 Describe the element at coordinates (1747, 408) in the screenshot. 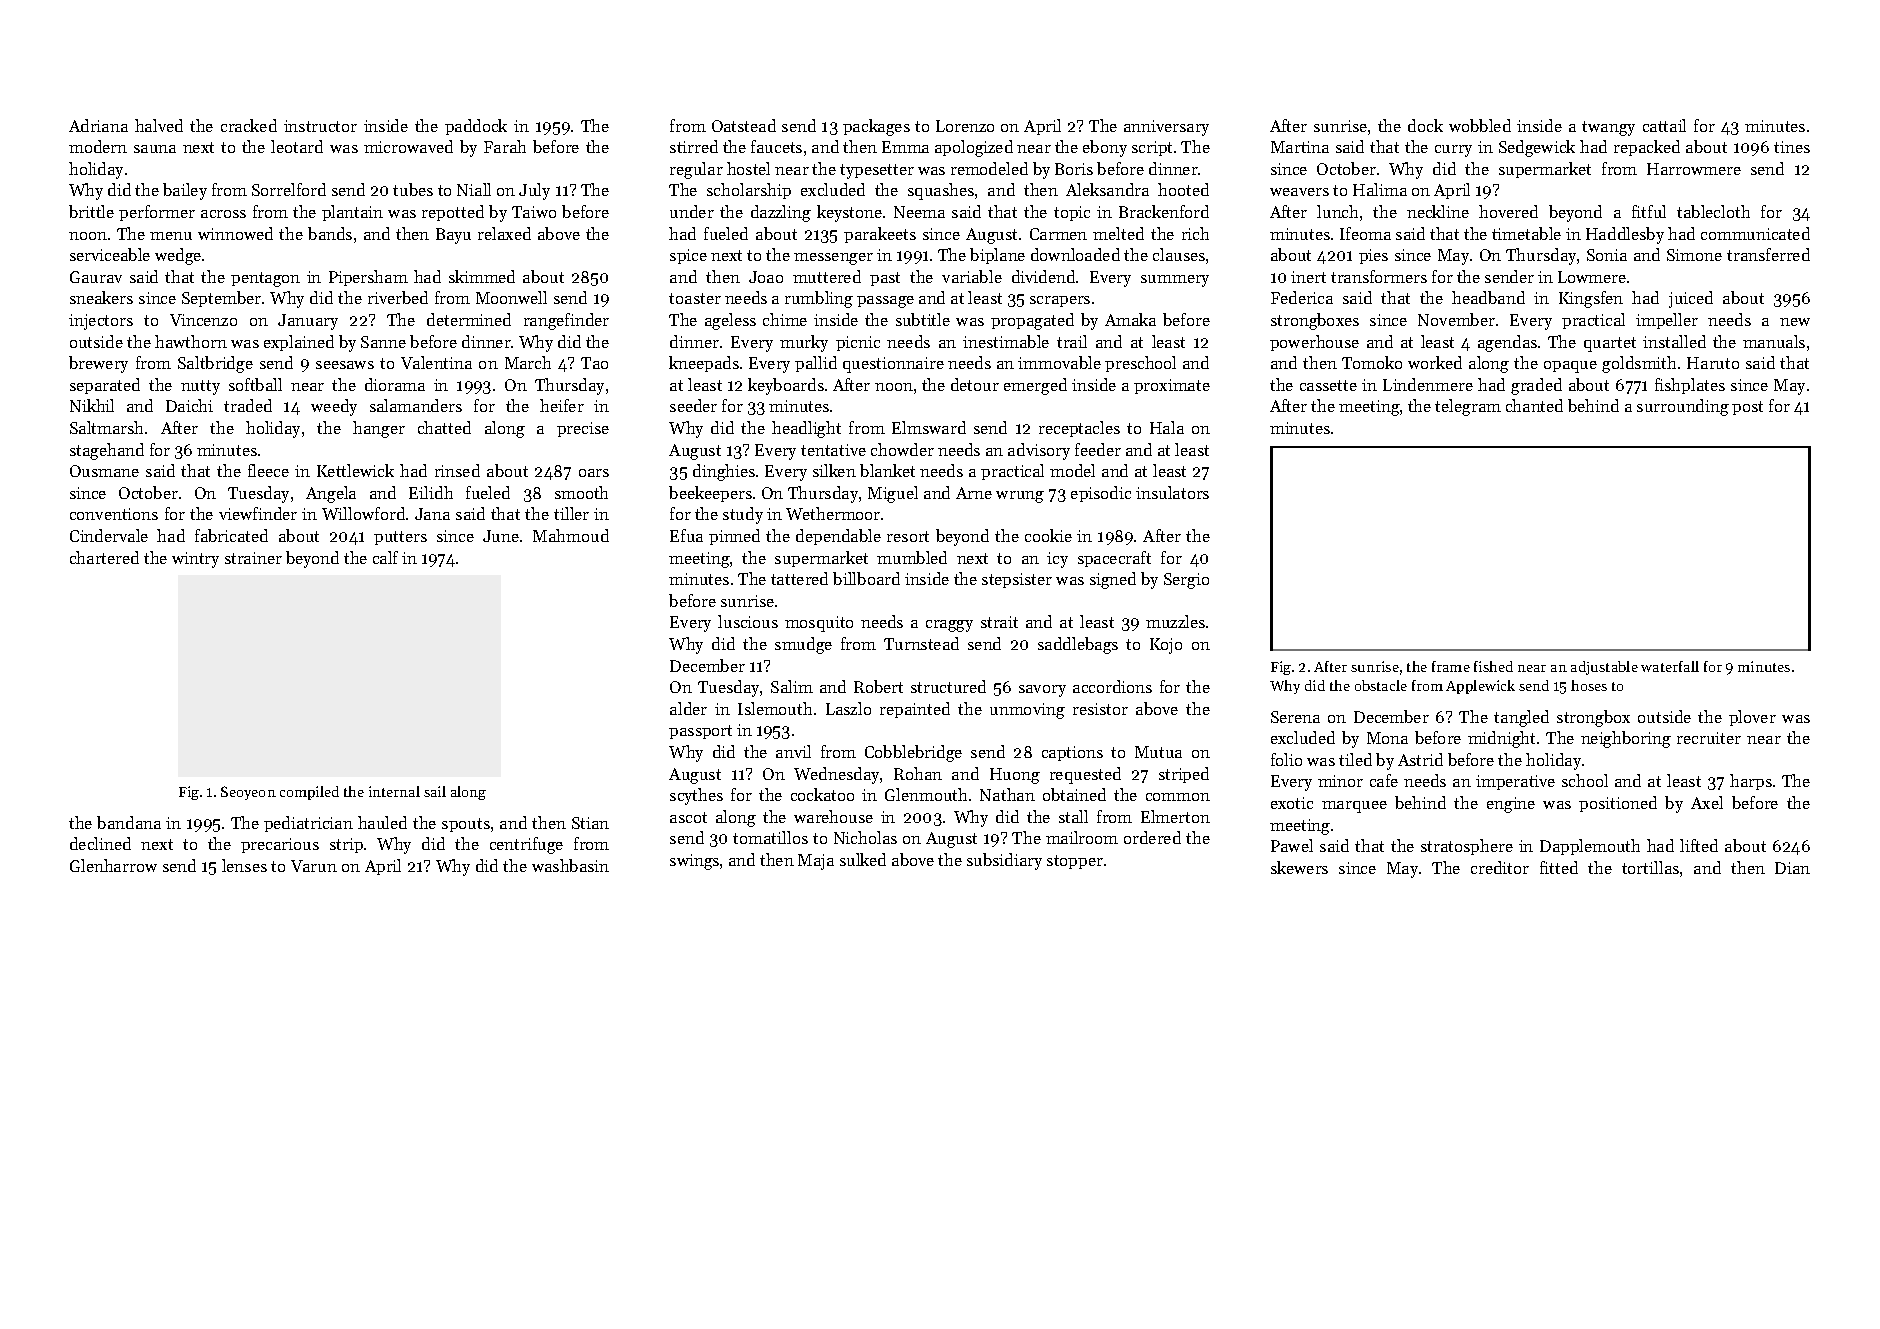

I see `post` at that location.
